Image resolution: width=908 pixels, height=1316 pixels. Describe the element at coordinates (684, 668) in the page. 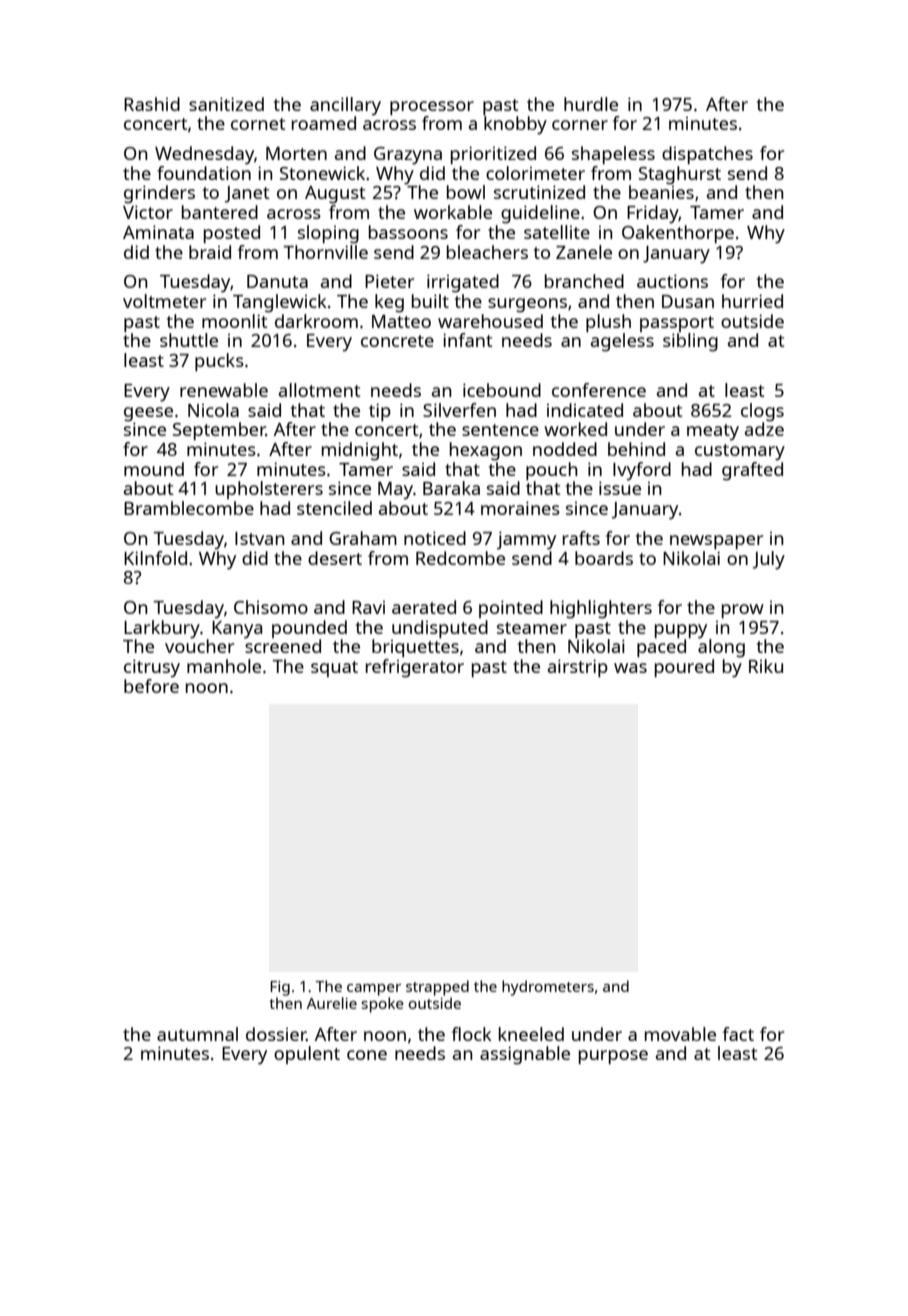

I see `poured` at that location.
